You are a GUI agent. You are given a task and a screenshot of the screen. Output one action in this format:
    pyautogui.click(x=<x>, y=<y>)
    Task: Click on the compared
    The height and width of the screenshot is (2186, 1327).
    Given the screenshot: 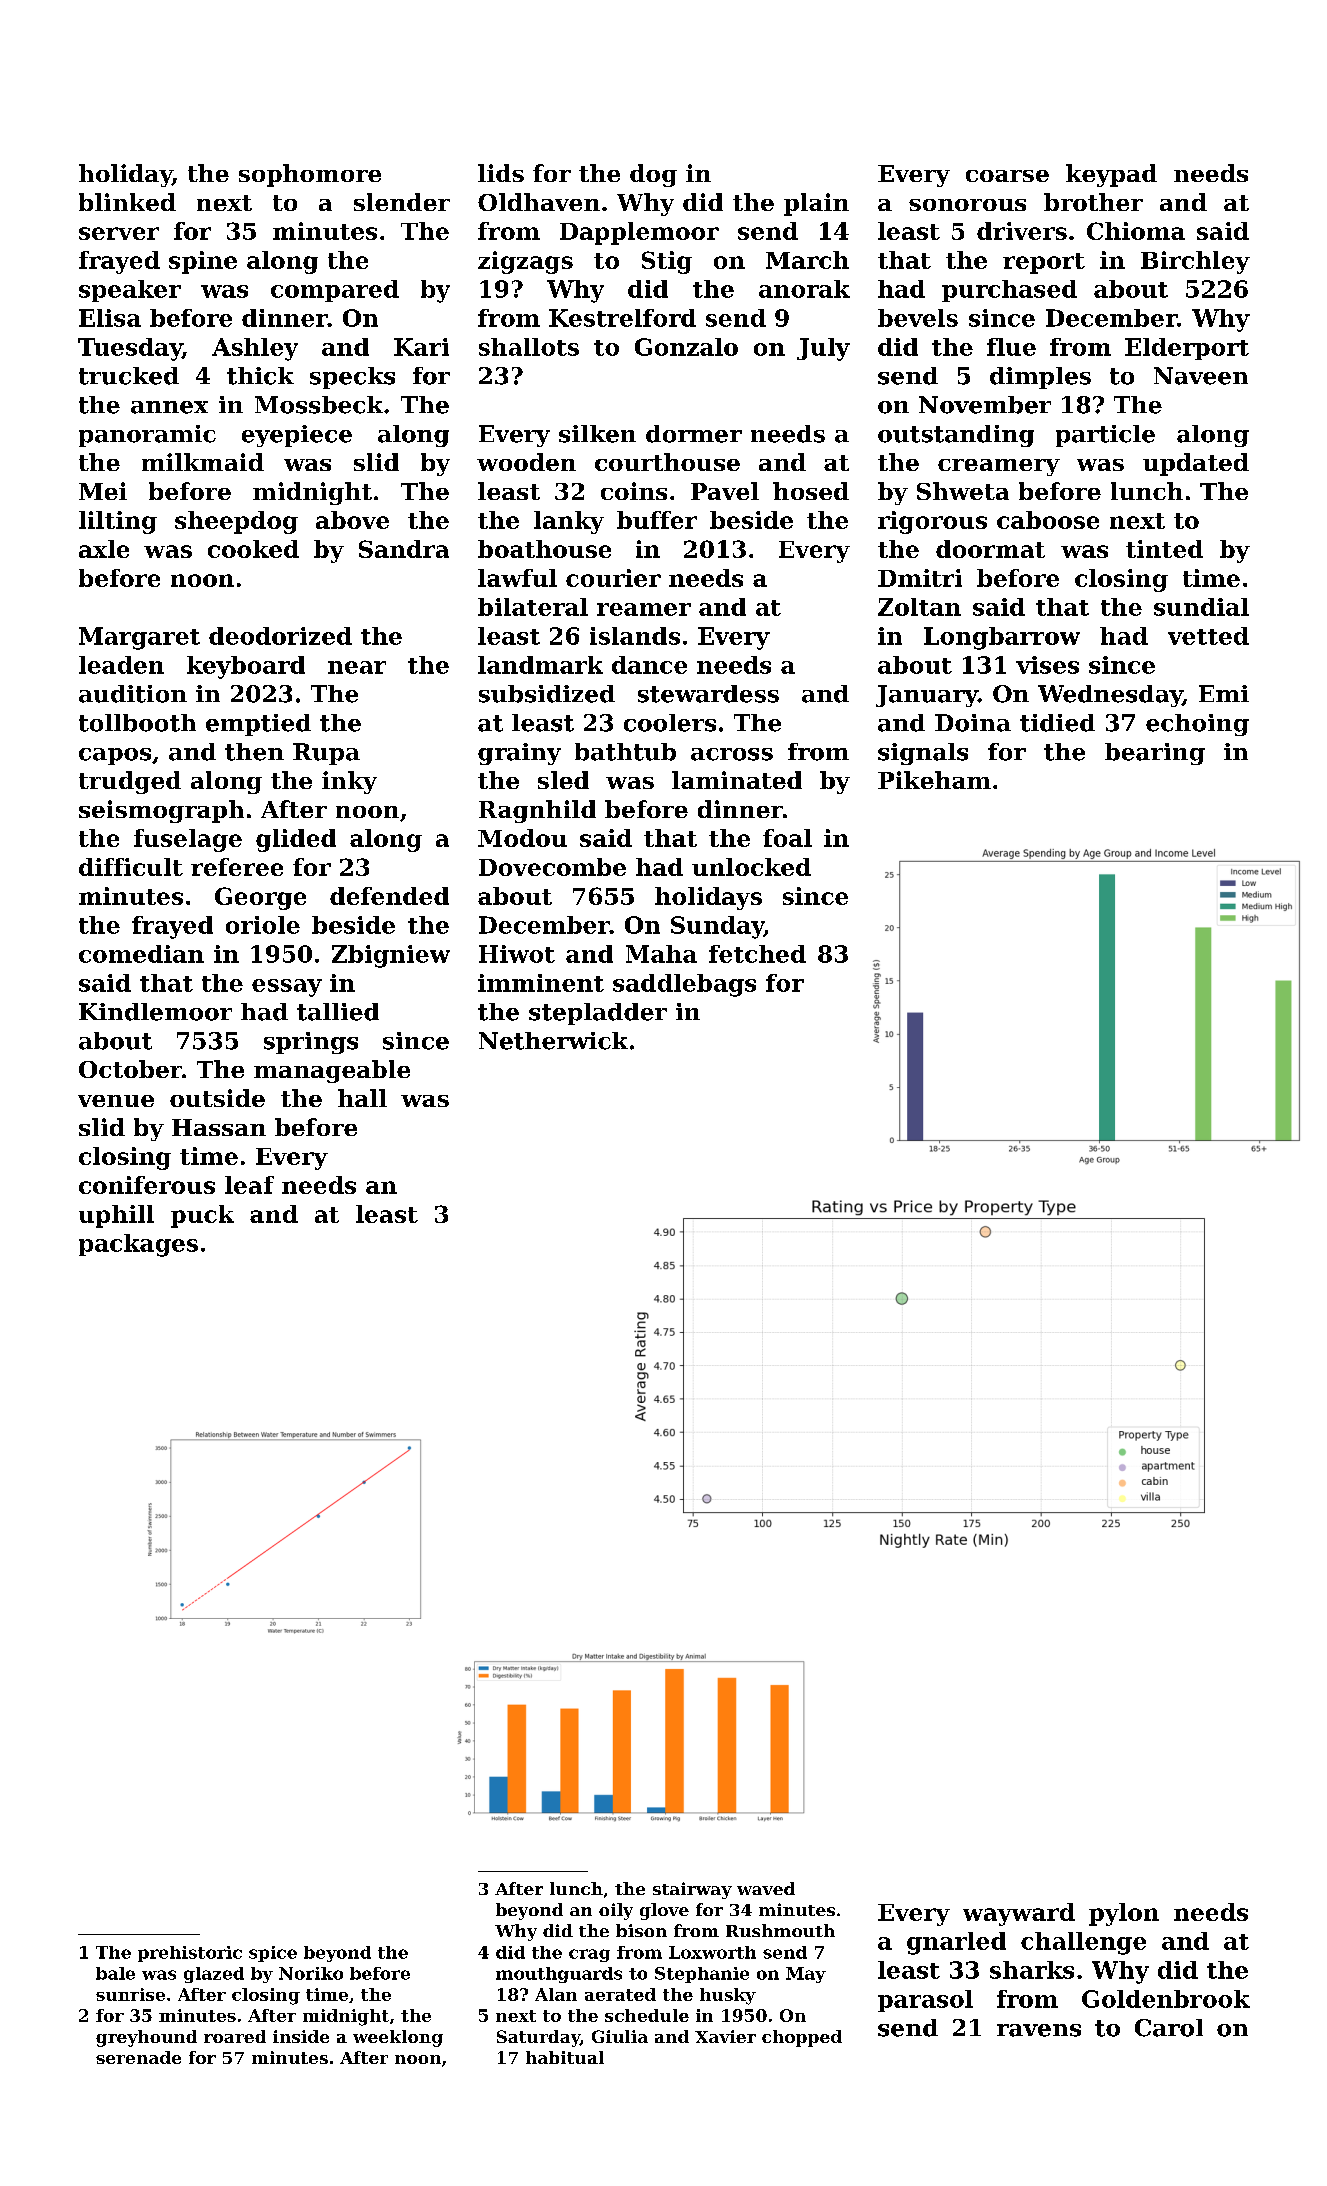 What is the action you would take?
    pyautogui.click(x=335, y=291)
